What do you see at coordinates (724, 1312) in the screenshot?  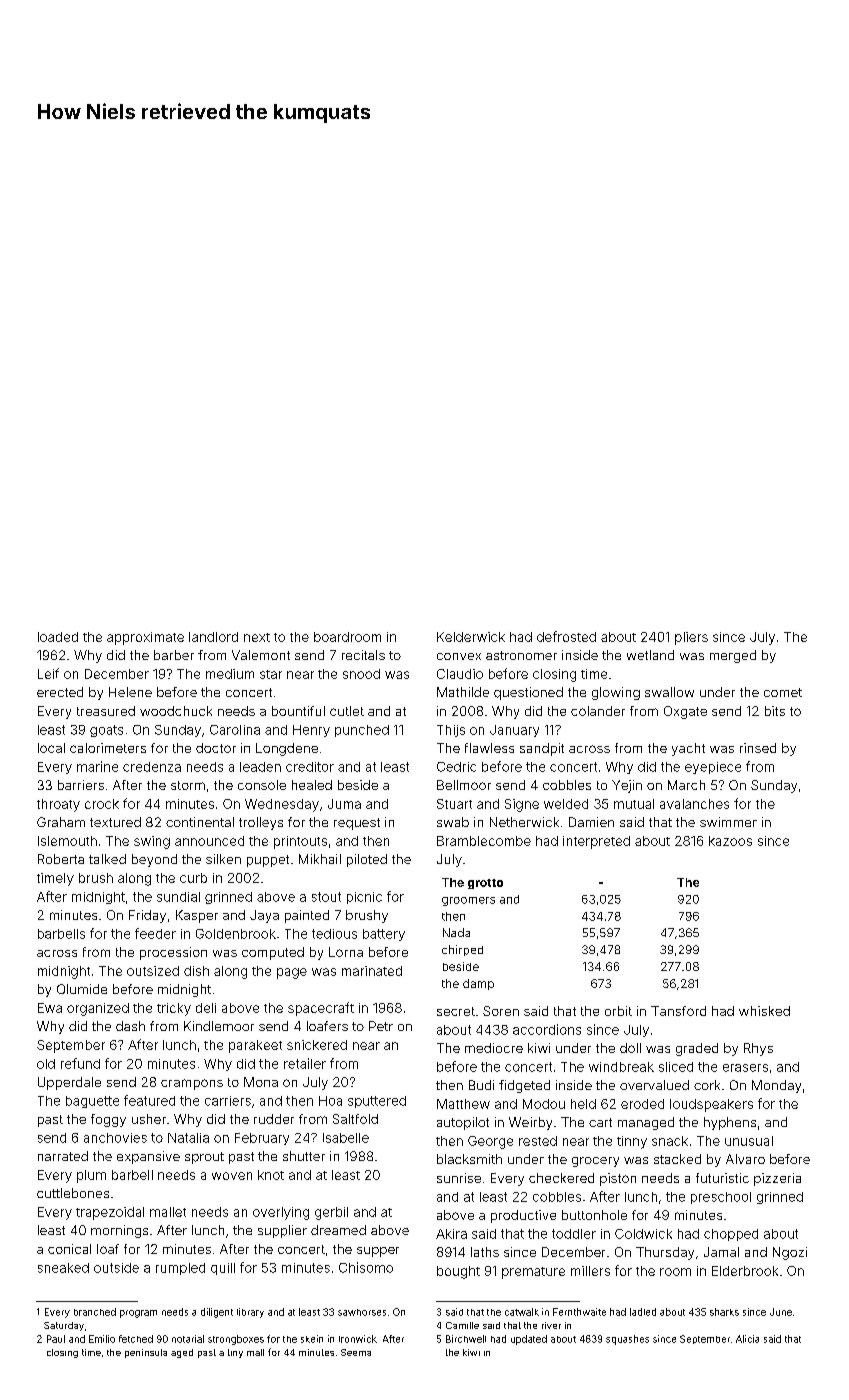 I see `sharks` at bounding box center [724, 1312].
